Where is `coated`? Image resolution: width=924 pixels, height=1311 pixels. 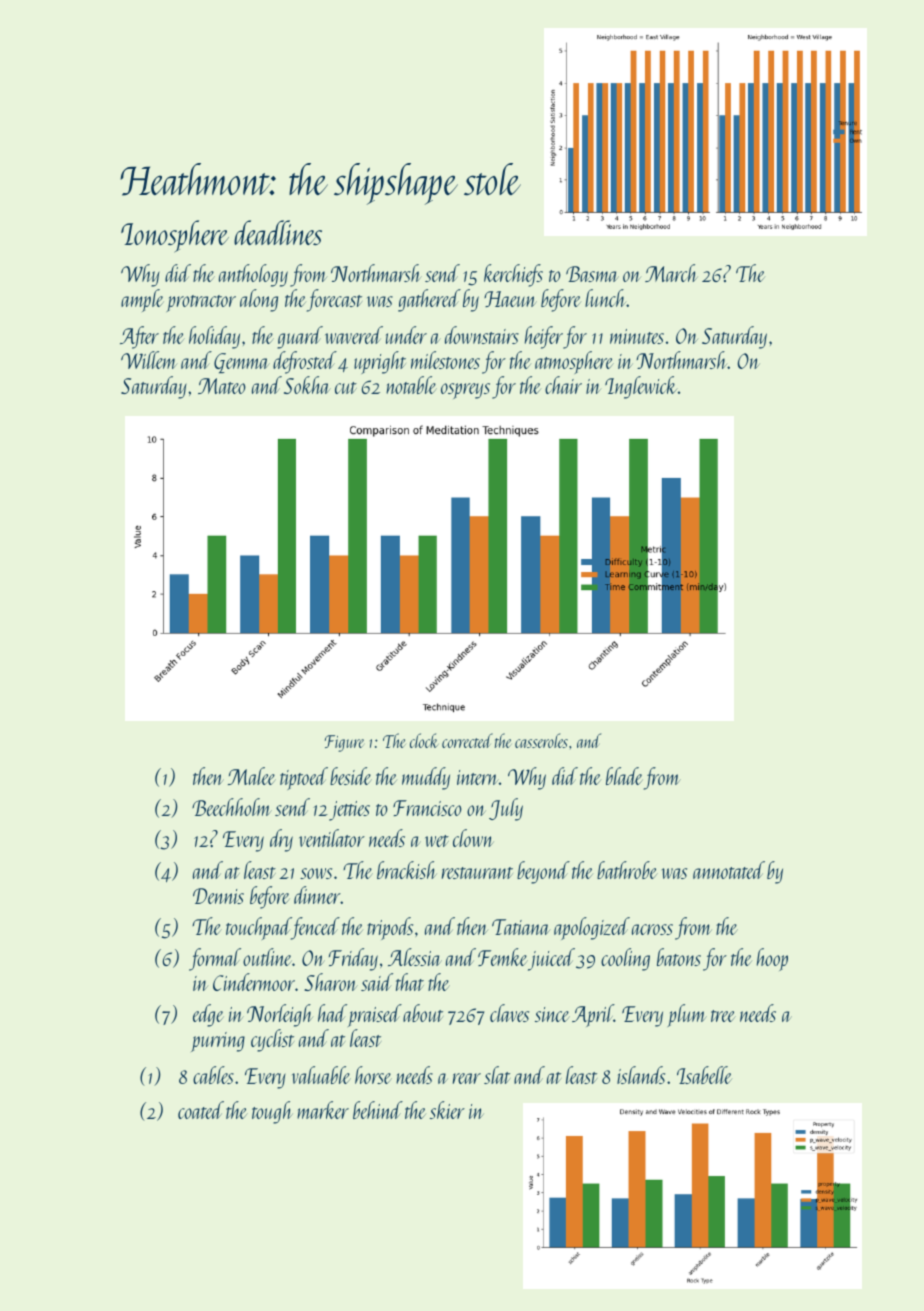
coated is located at coordinates (201, 1110).
